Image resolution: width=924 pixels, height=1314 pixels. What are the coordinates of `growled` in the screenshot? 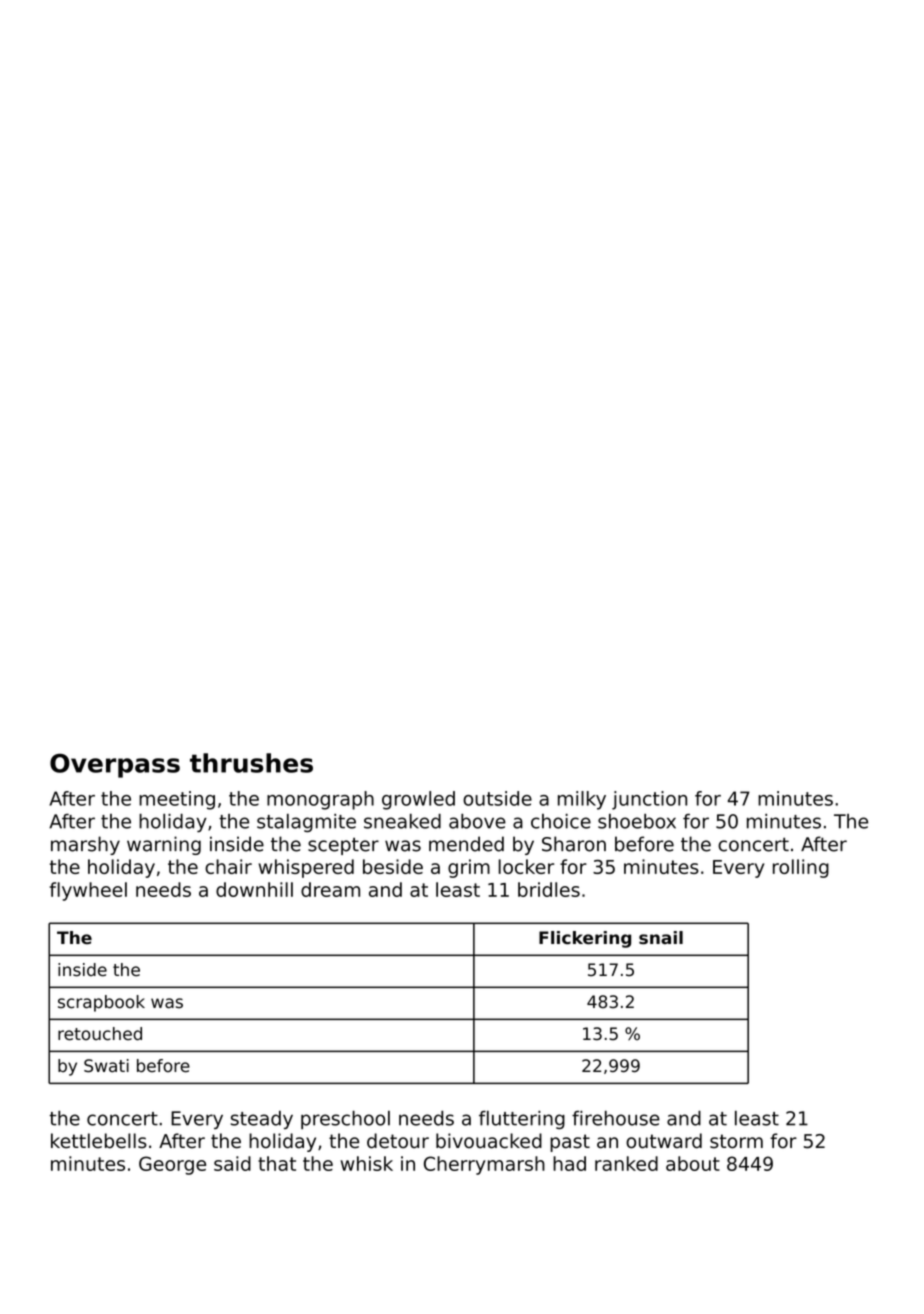 It's located at (418, 800).
